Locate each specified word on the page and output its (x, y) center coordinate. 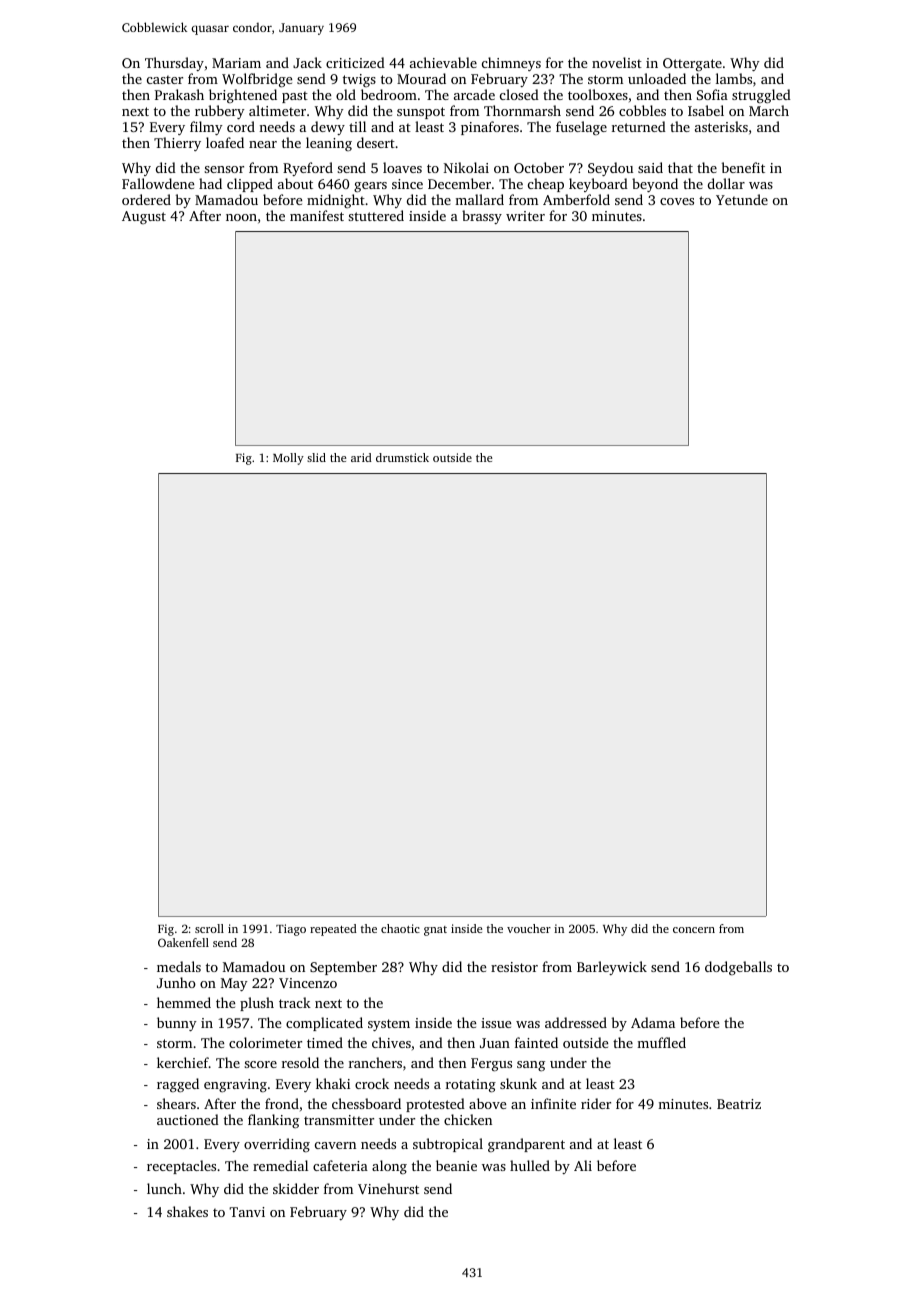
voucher (529, 928)
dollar (726, 183)
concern (694, 930)
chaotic (400, 928)
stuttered (376, 215)
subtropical (448, 1145)
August (144, 217)
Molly (288, 459)
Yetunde (742, 199)
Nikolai (466, 167)
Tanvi (247, 1212)
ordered (146, 199)
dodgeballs (738, 968)
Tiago (291, 930)
